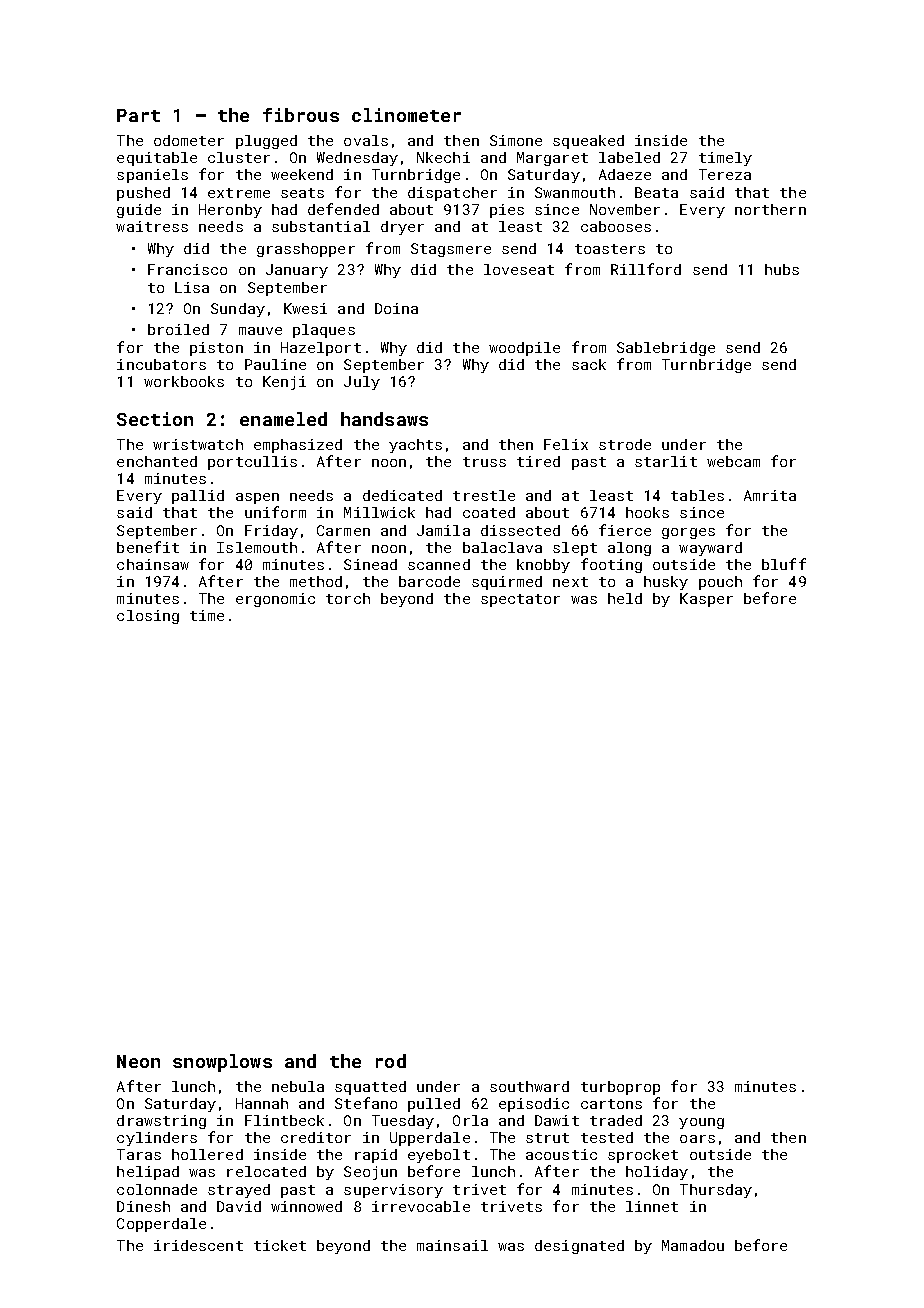  What do you see at coordinates (284, 1120) in the screenshot?
I see `Flintbeck` at bounding box center [284, 1120].
